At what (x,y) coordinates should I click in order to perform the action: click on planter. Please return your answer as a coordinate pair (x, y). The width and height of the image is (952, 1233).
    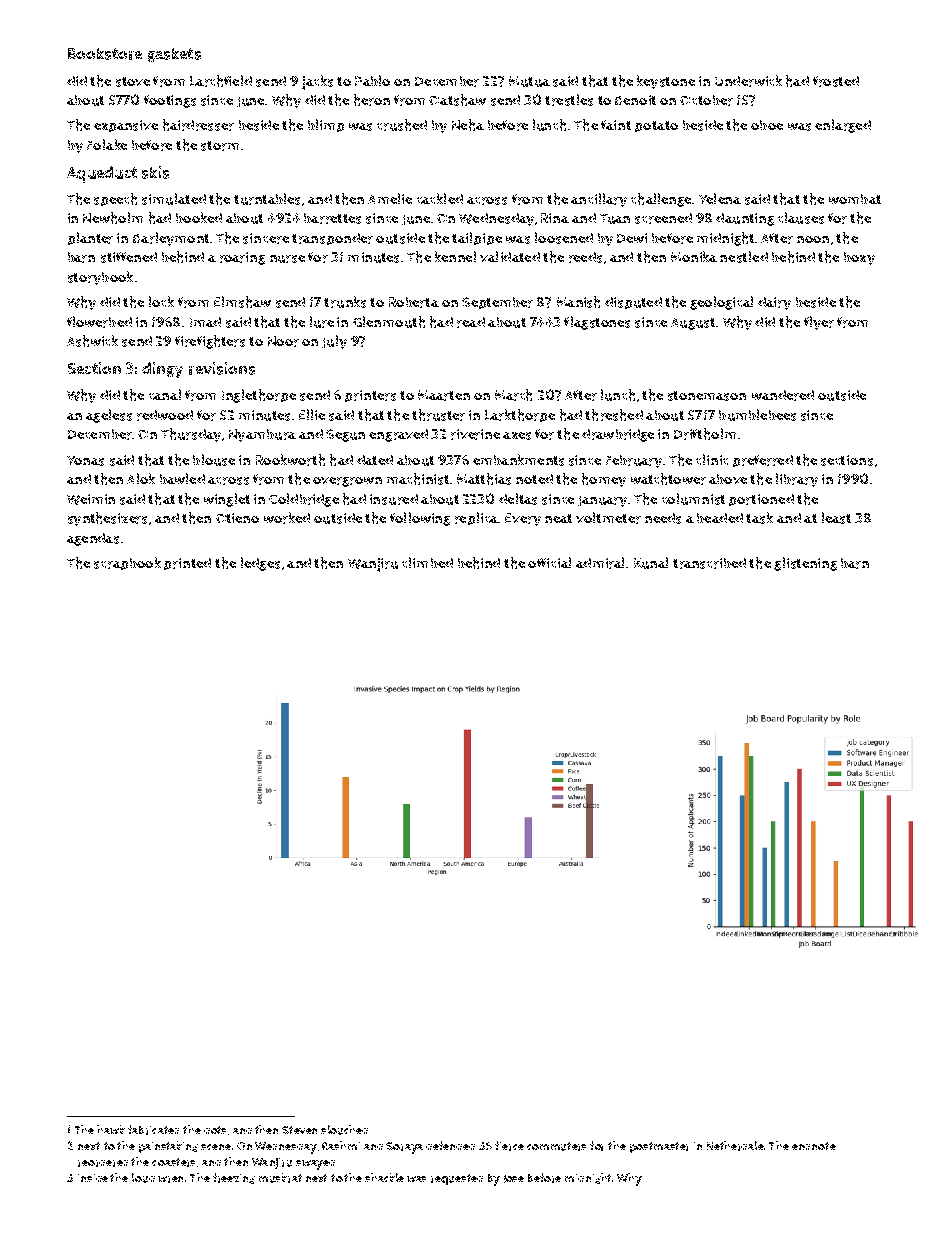
    Looking at the image, I should click on (90, 238).
